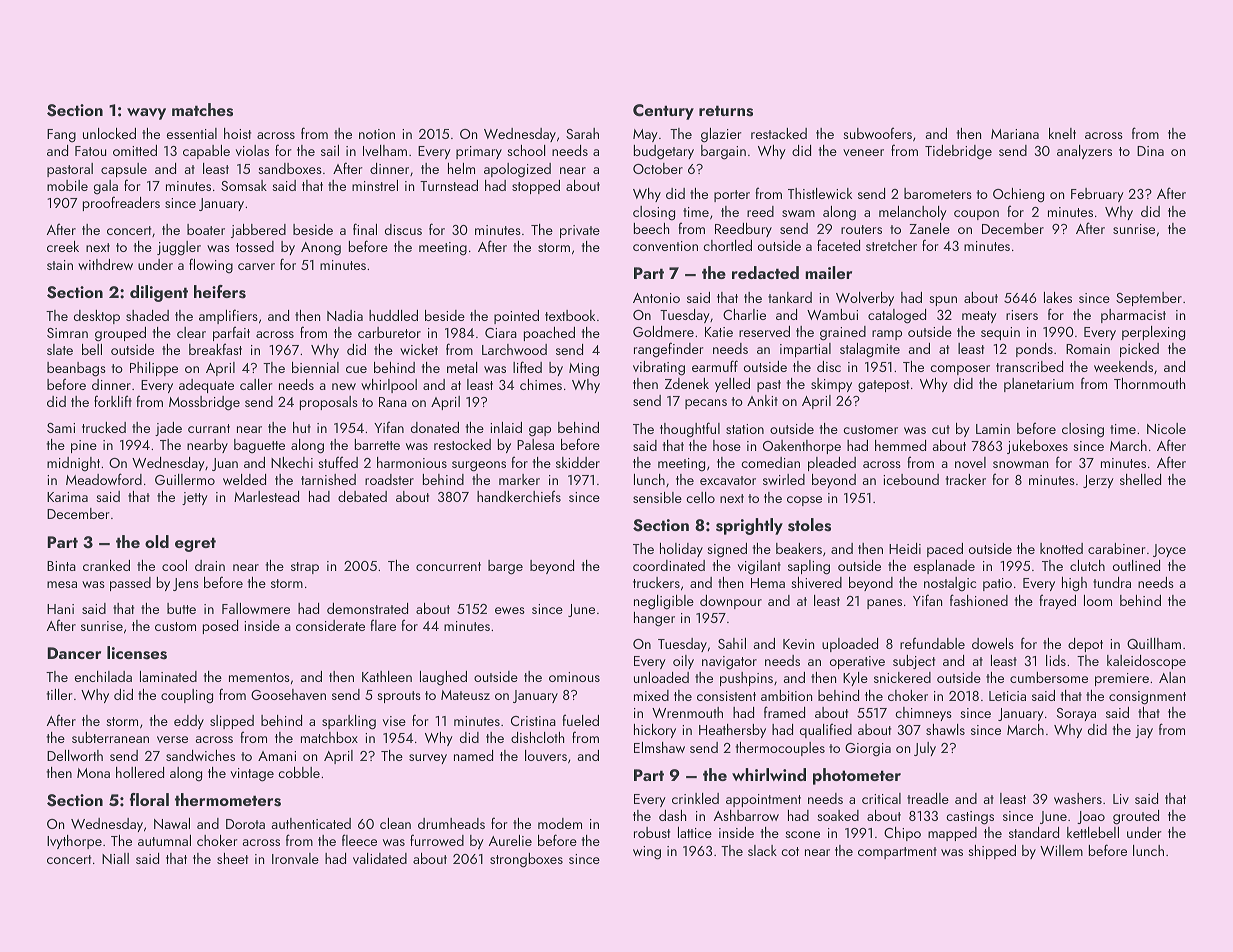 The image size is (1233, 952). Describe the element at coordinates (726, 111) in the page. I see `returns` at that location.
